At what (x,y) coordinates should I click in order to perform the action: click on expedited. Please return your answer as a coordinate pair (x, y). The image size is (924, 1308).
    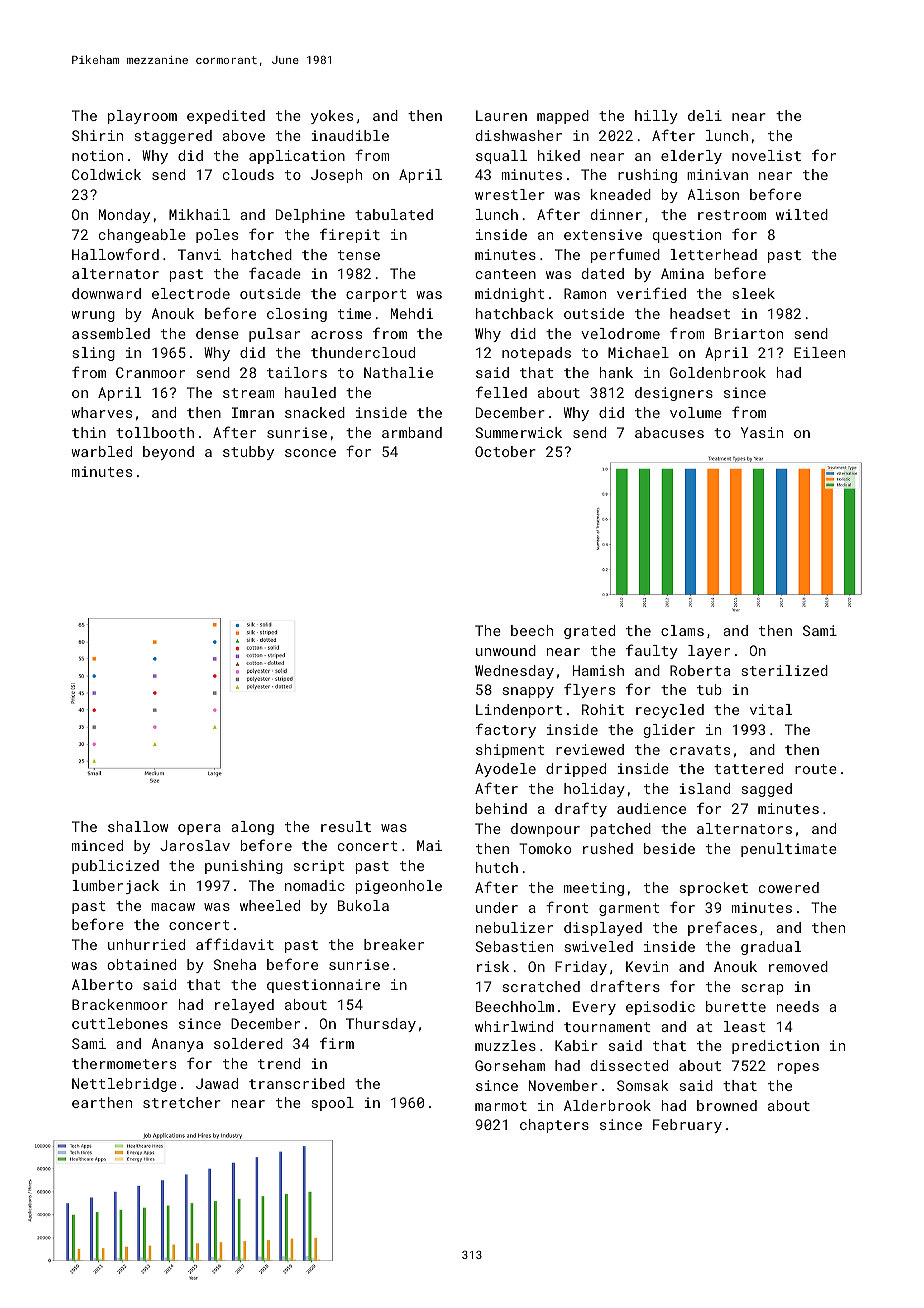
    Looking at the image, I should click on (226, 117).
